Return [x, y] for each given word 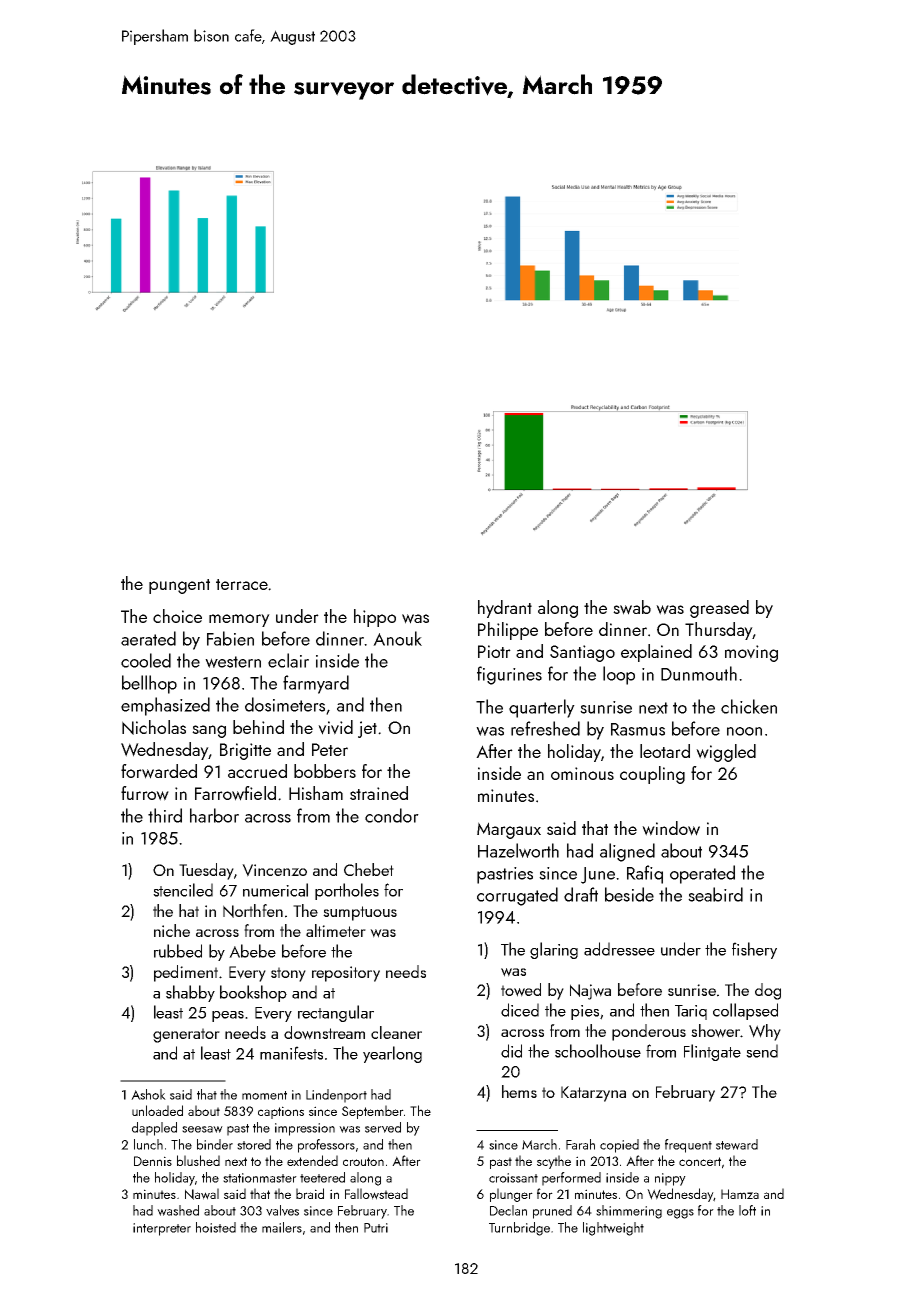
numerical [275, 890]
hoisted [216, 1227]
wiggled [726, 753]
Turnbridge [519, 1229]
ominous [582, 773]
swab [632, 607]
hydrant [505, 609]
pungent [179, 586]
